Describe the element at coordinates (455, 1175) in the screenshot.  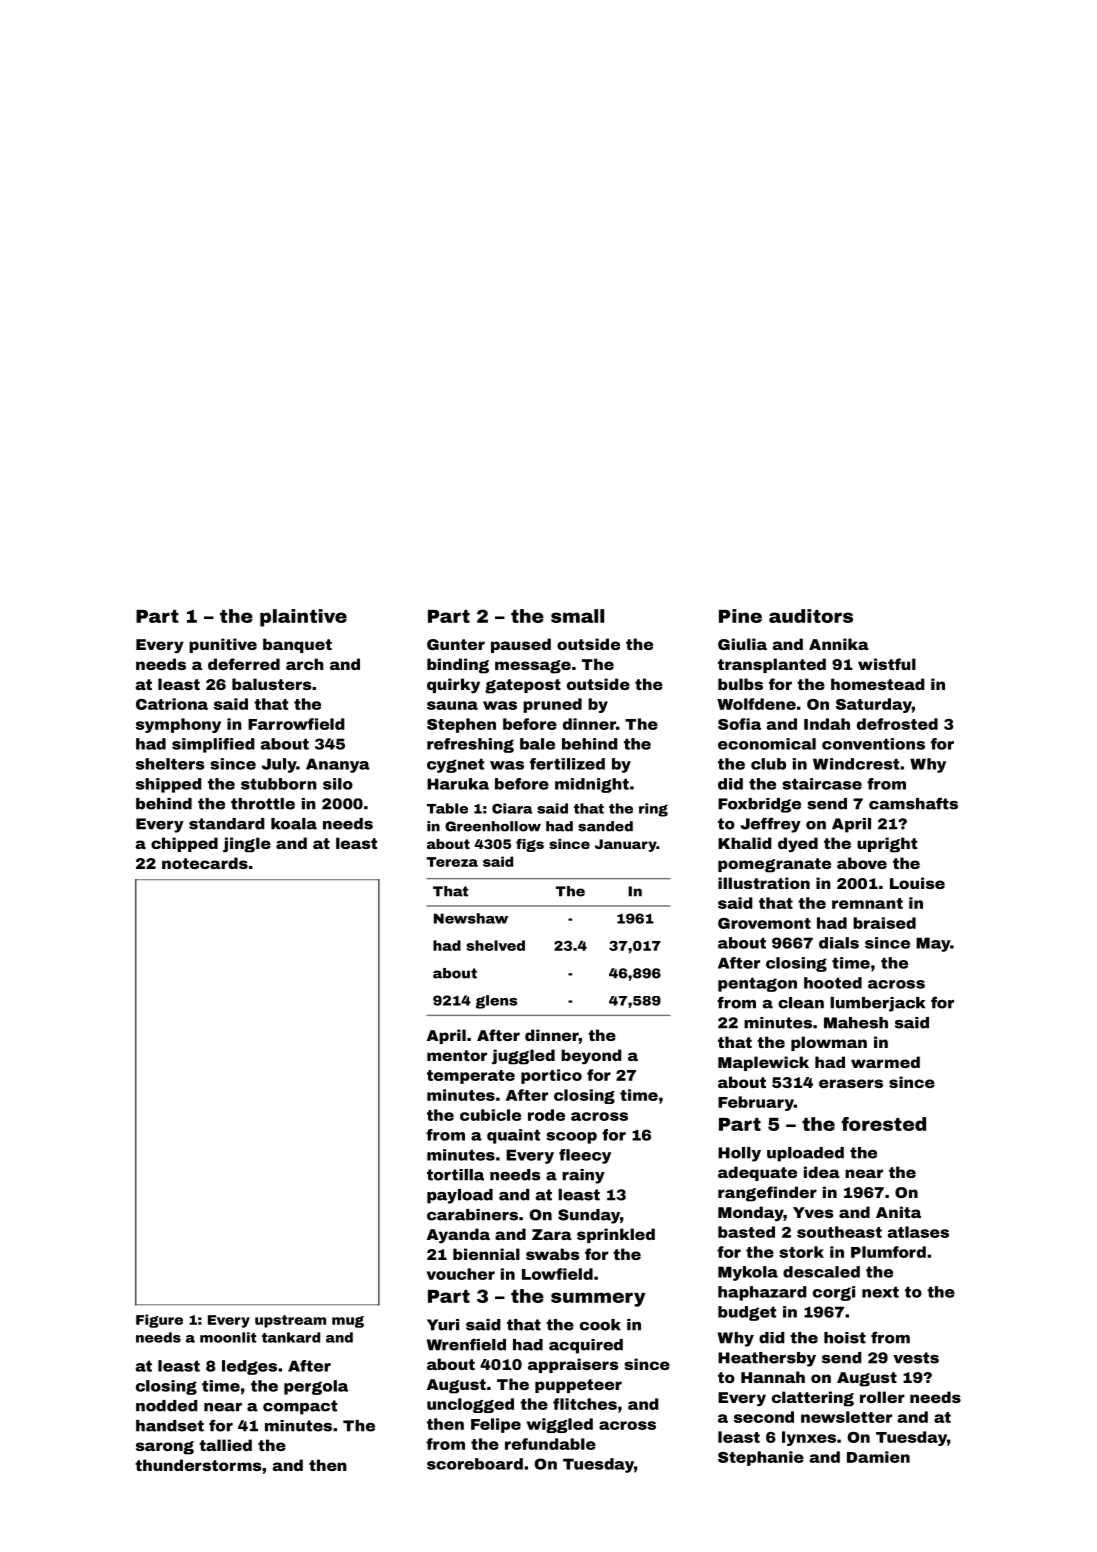
I see `tortilla` at that location.
